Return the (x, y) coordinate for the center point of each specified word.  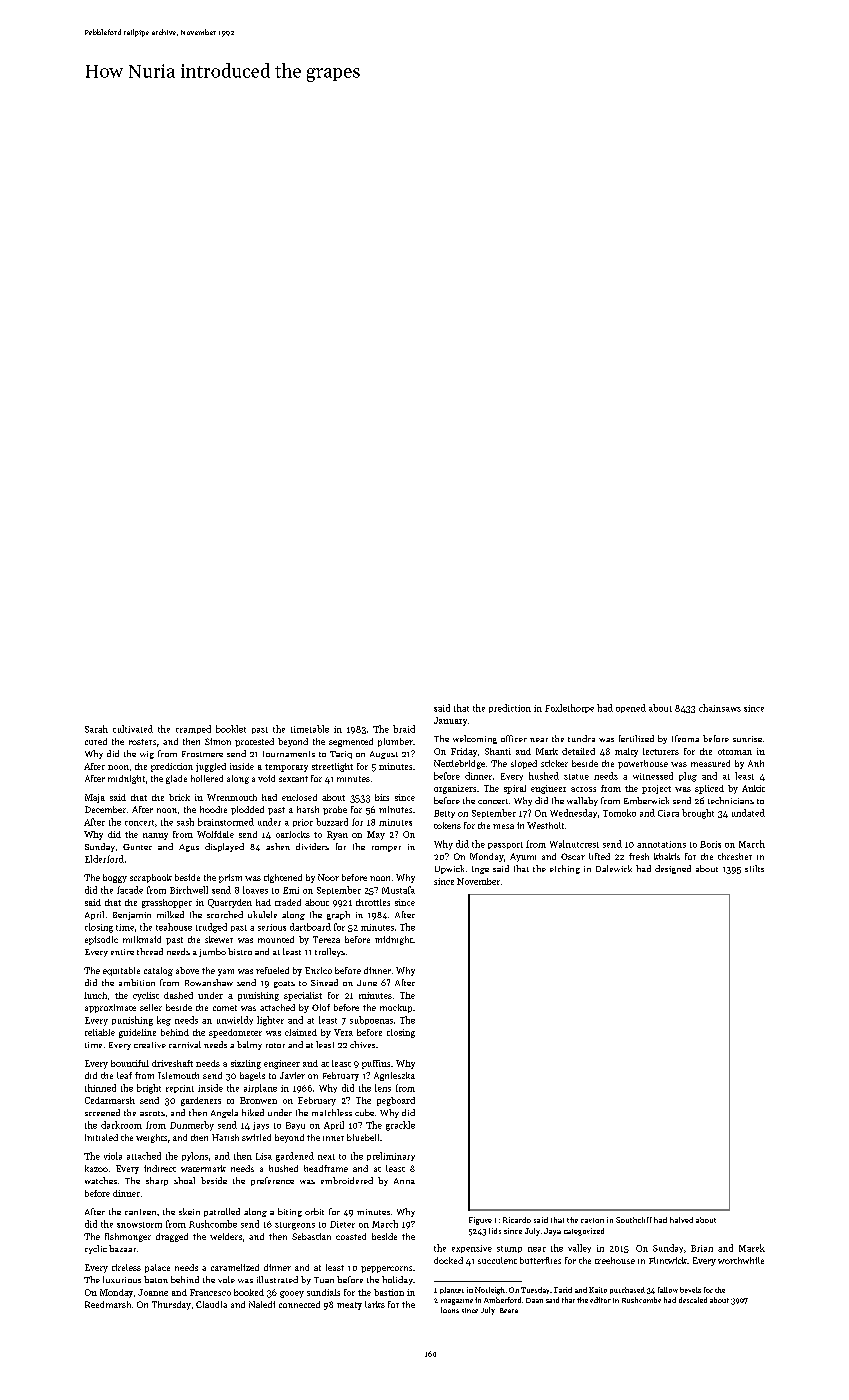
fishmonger (128, 1237)
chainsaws (720, 708)
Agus (189, 848)
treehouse (615, 1260)
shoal (184, 1180)
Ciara (668, 813)
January (450, 721)
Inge (480, 870)
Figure (480, 1221)
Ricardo (517, 1220)
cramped (193, 729)
